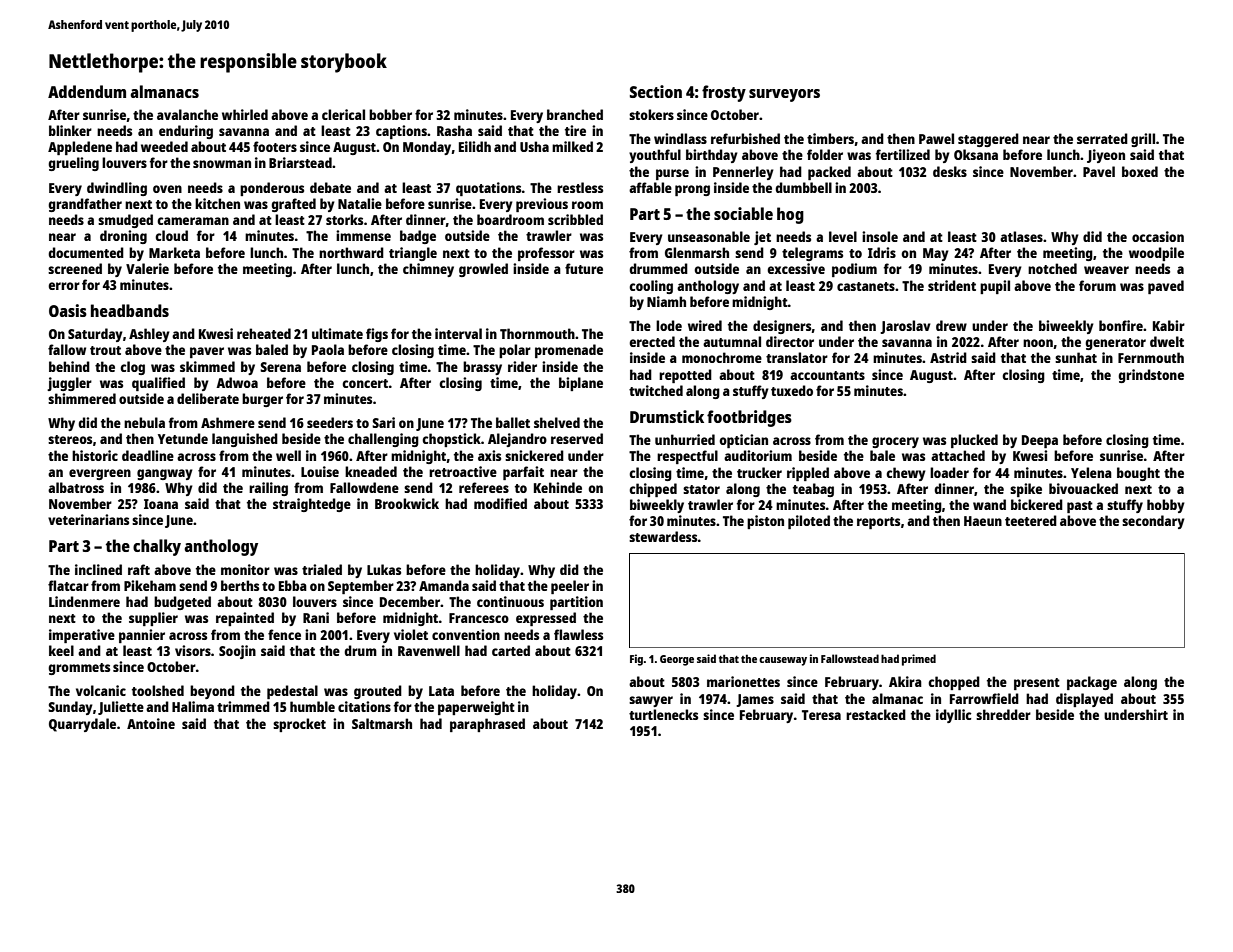 This page has height=952, width=1233. I want to click on package, so click(1092, 683).
